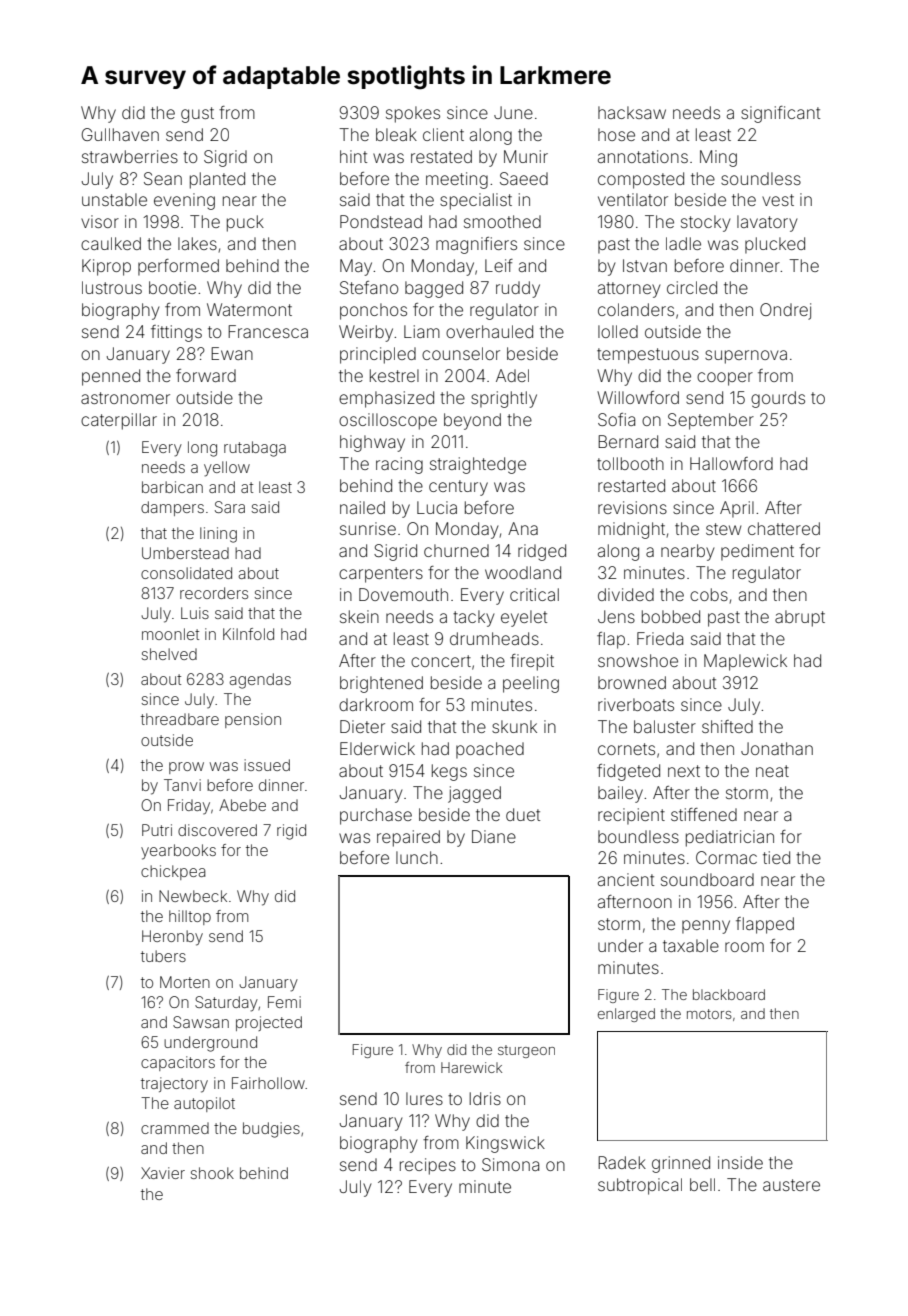  What do you see at coordinates (245, 223) in the screenshot?
I see `puck` at bounding box center [245, 223].
